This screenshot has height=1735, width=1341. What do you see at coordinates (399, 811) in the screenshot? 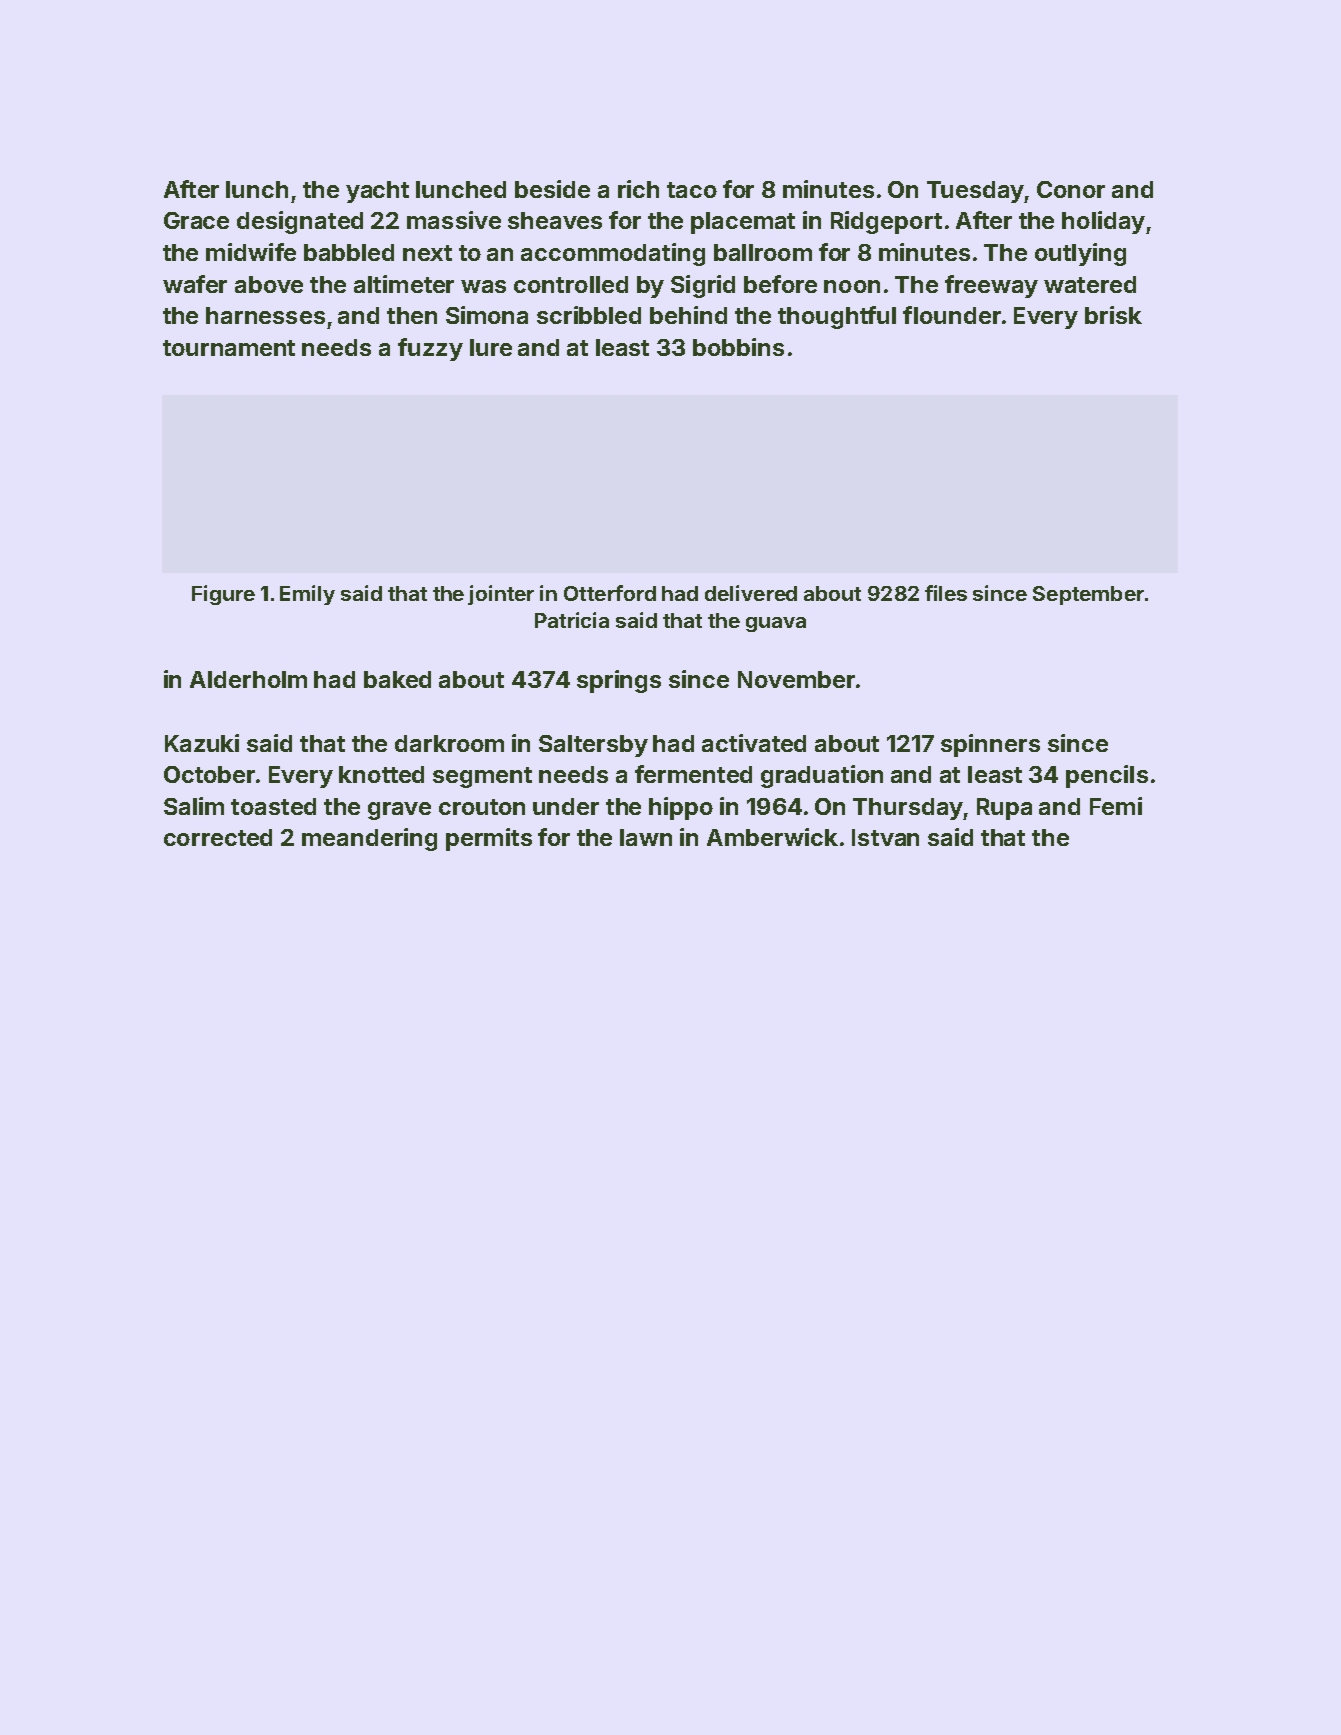
I see `grave` at bounding box center [399, 811].
